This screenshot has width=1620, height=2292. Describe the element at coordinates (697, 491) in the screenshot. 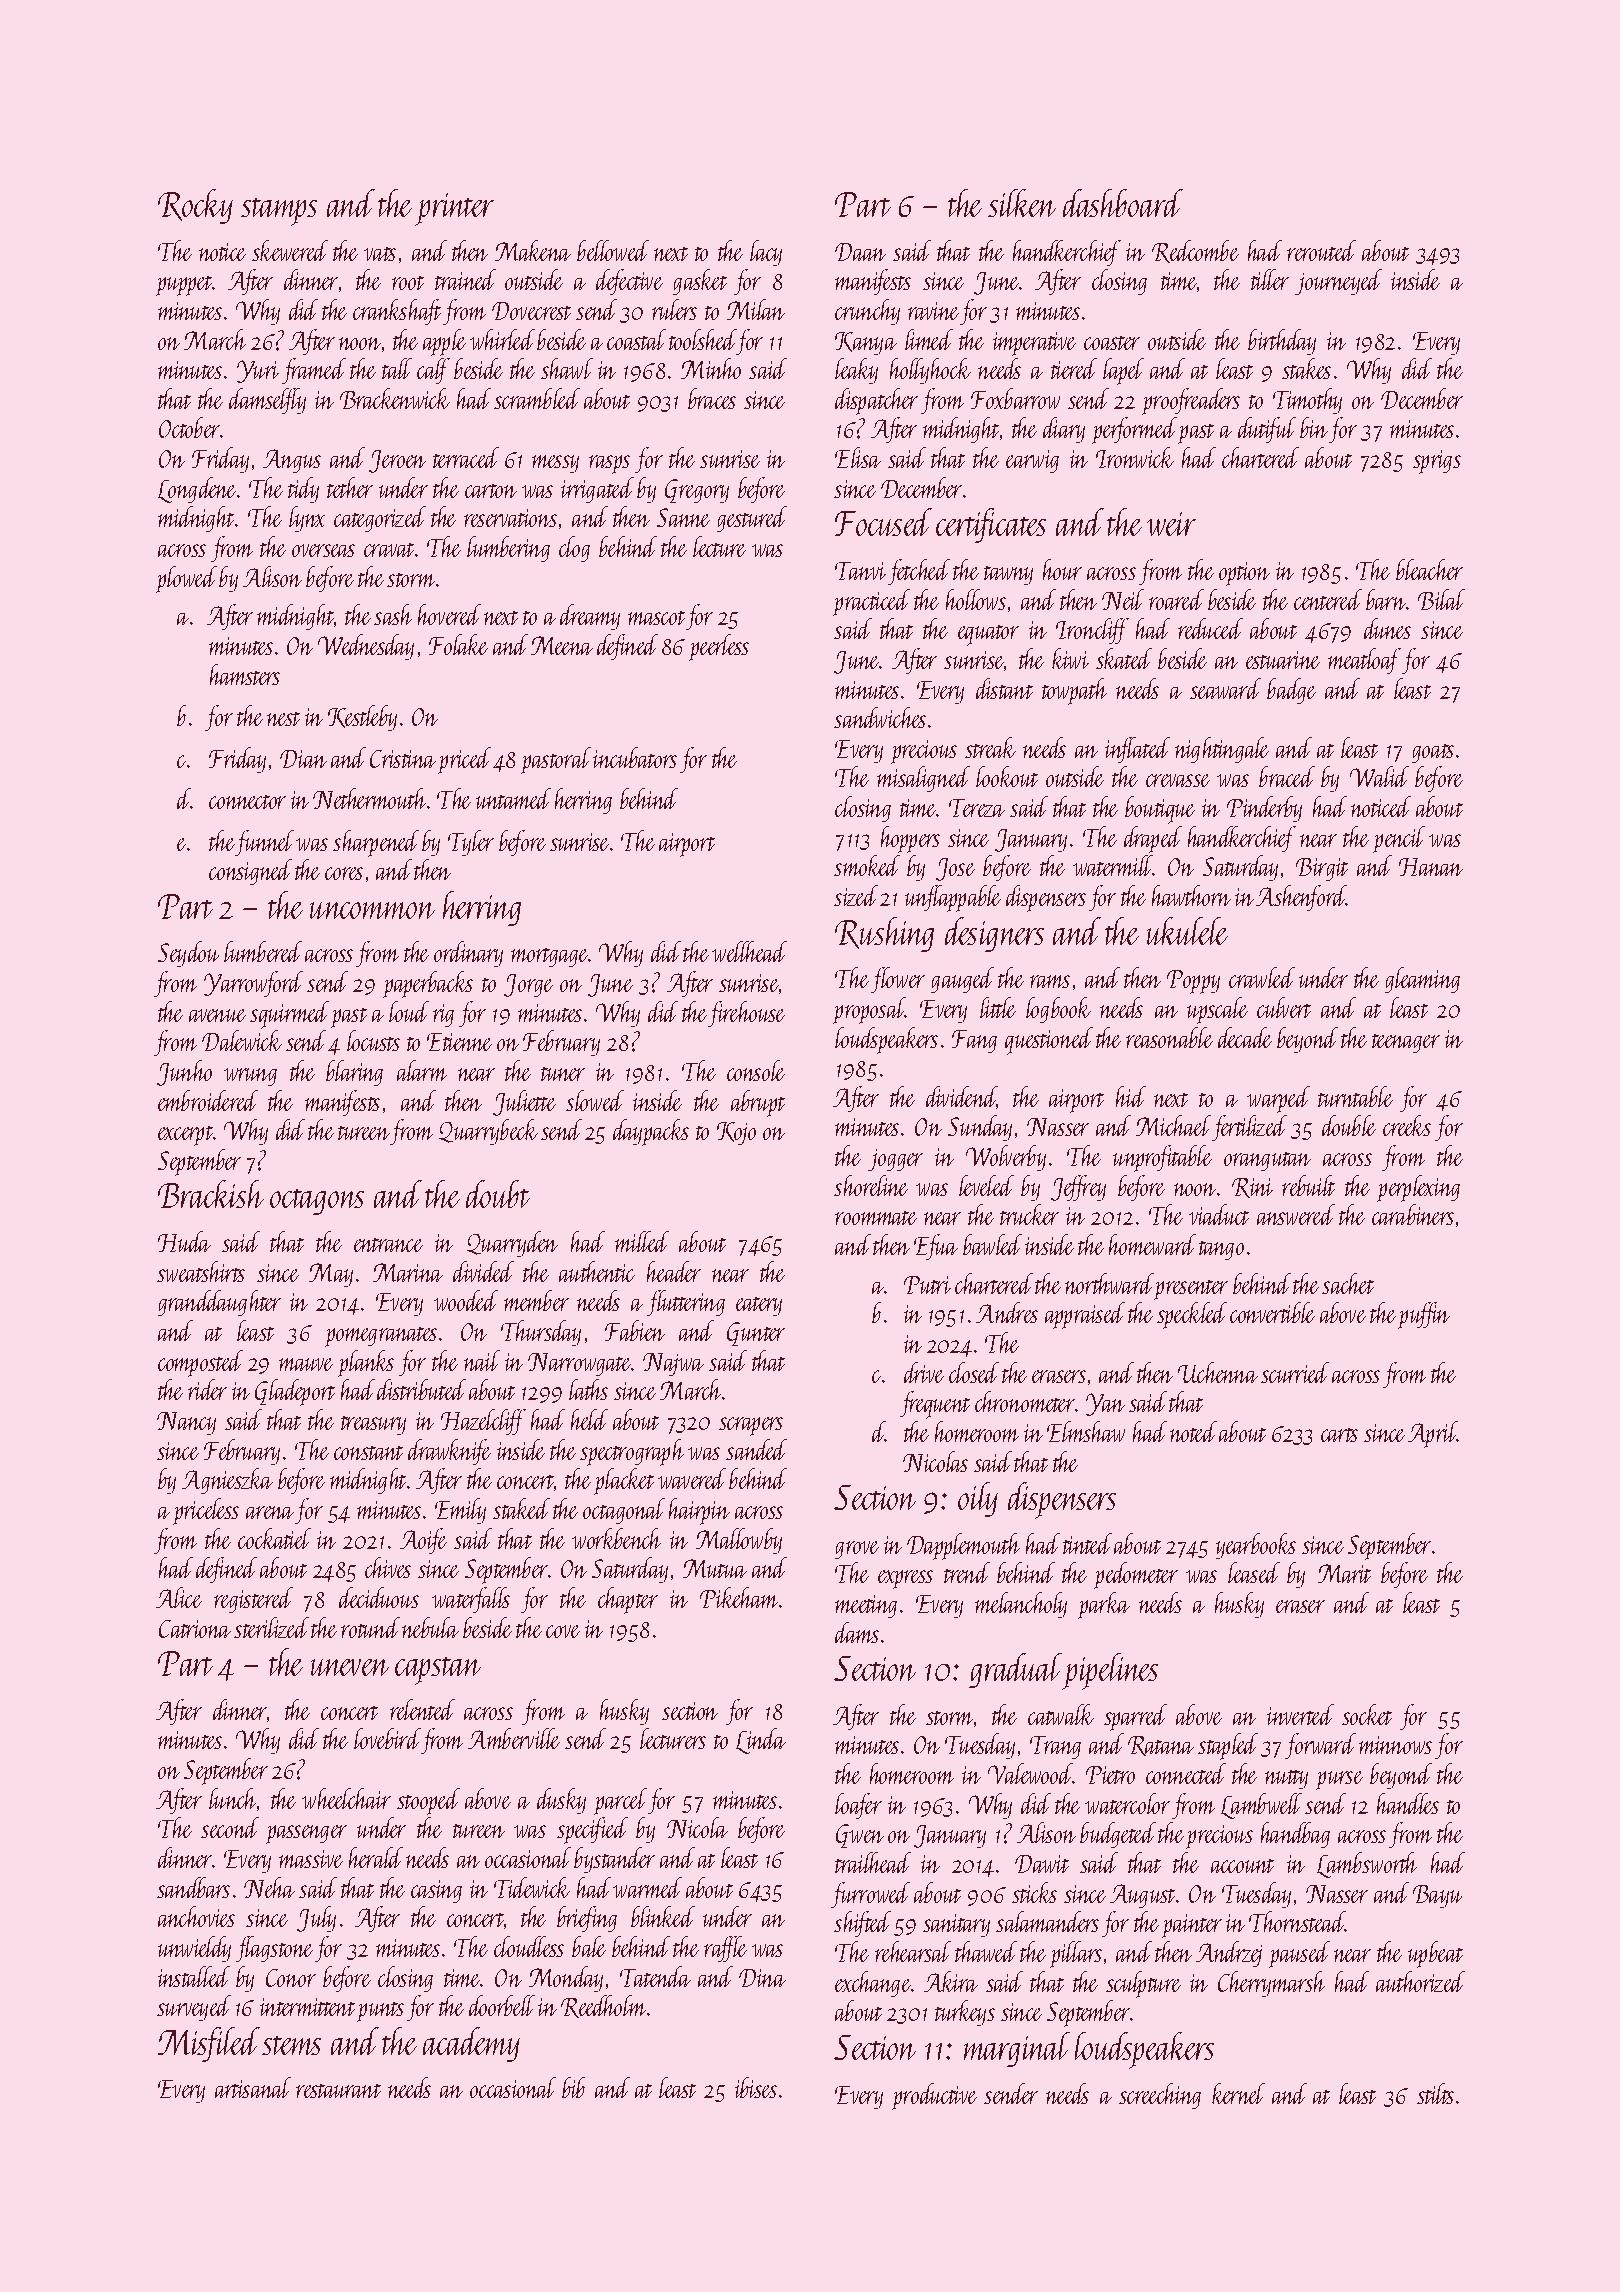

I see `Gregory` at that location.
